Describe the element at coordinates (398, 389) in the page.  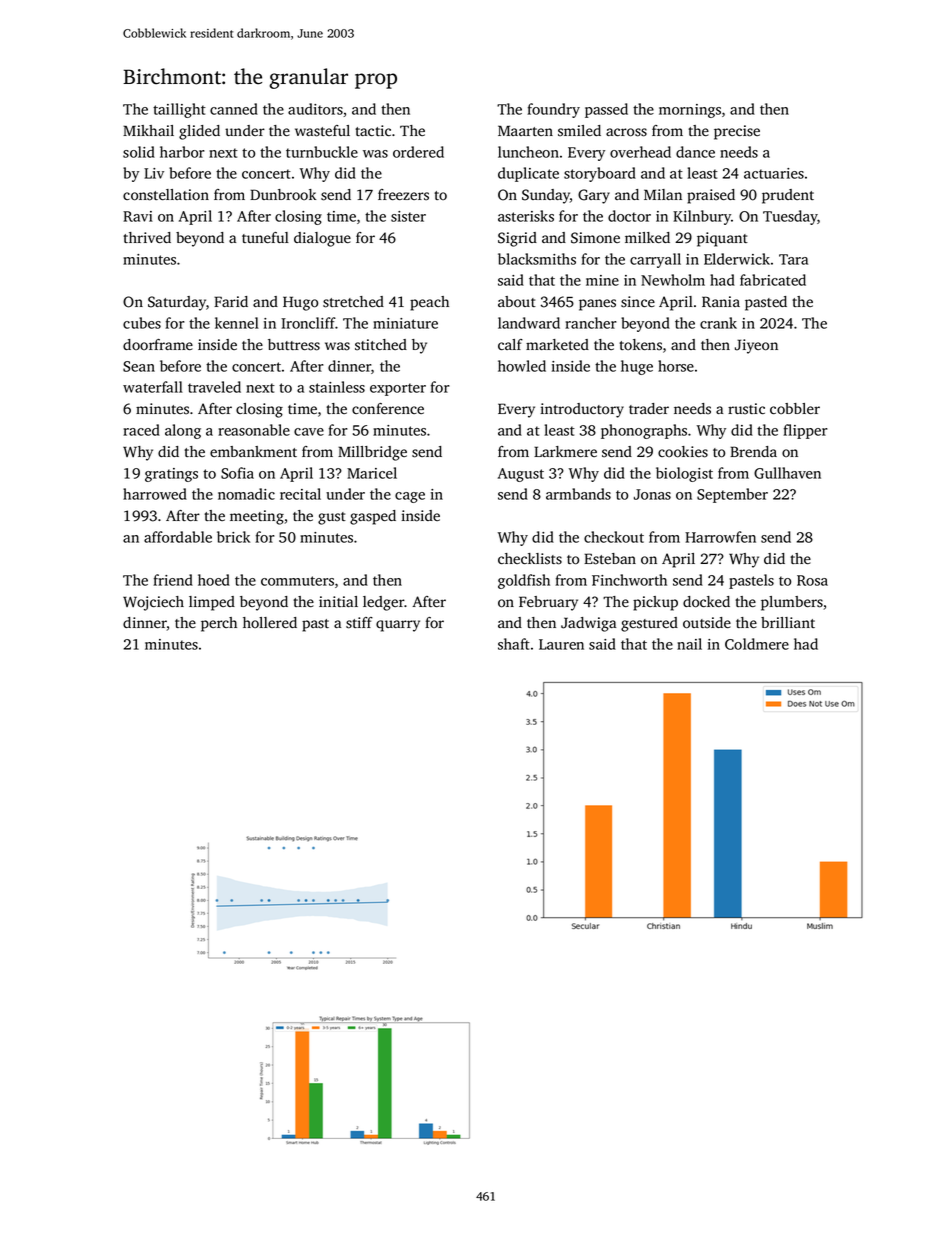
I see `exporter` at that location.
